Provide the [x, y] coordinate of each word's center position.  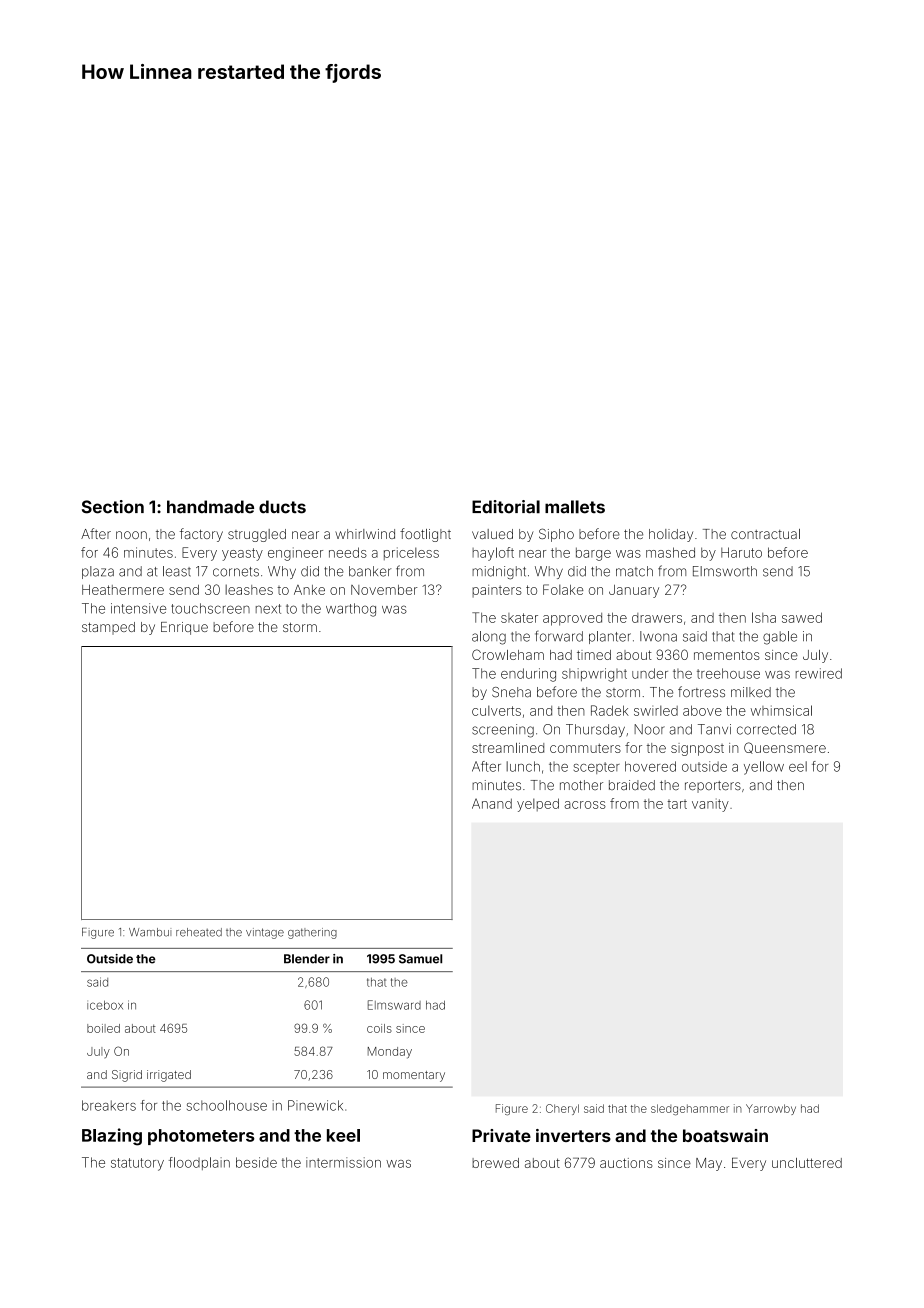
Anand [492, 803]
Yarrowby [771, 1109]
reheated [199, 932]
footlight [425, 535]
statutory [137, 1164]
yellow [764, 768]
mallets [575, 507]
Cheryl [562, 1109]
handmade [210, 507]
